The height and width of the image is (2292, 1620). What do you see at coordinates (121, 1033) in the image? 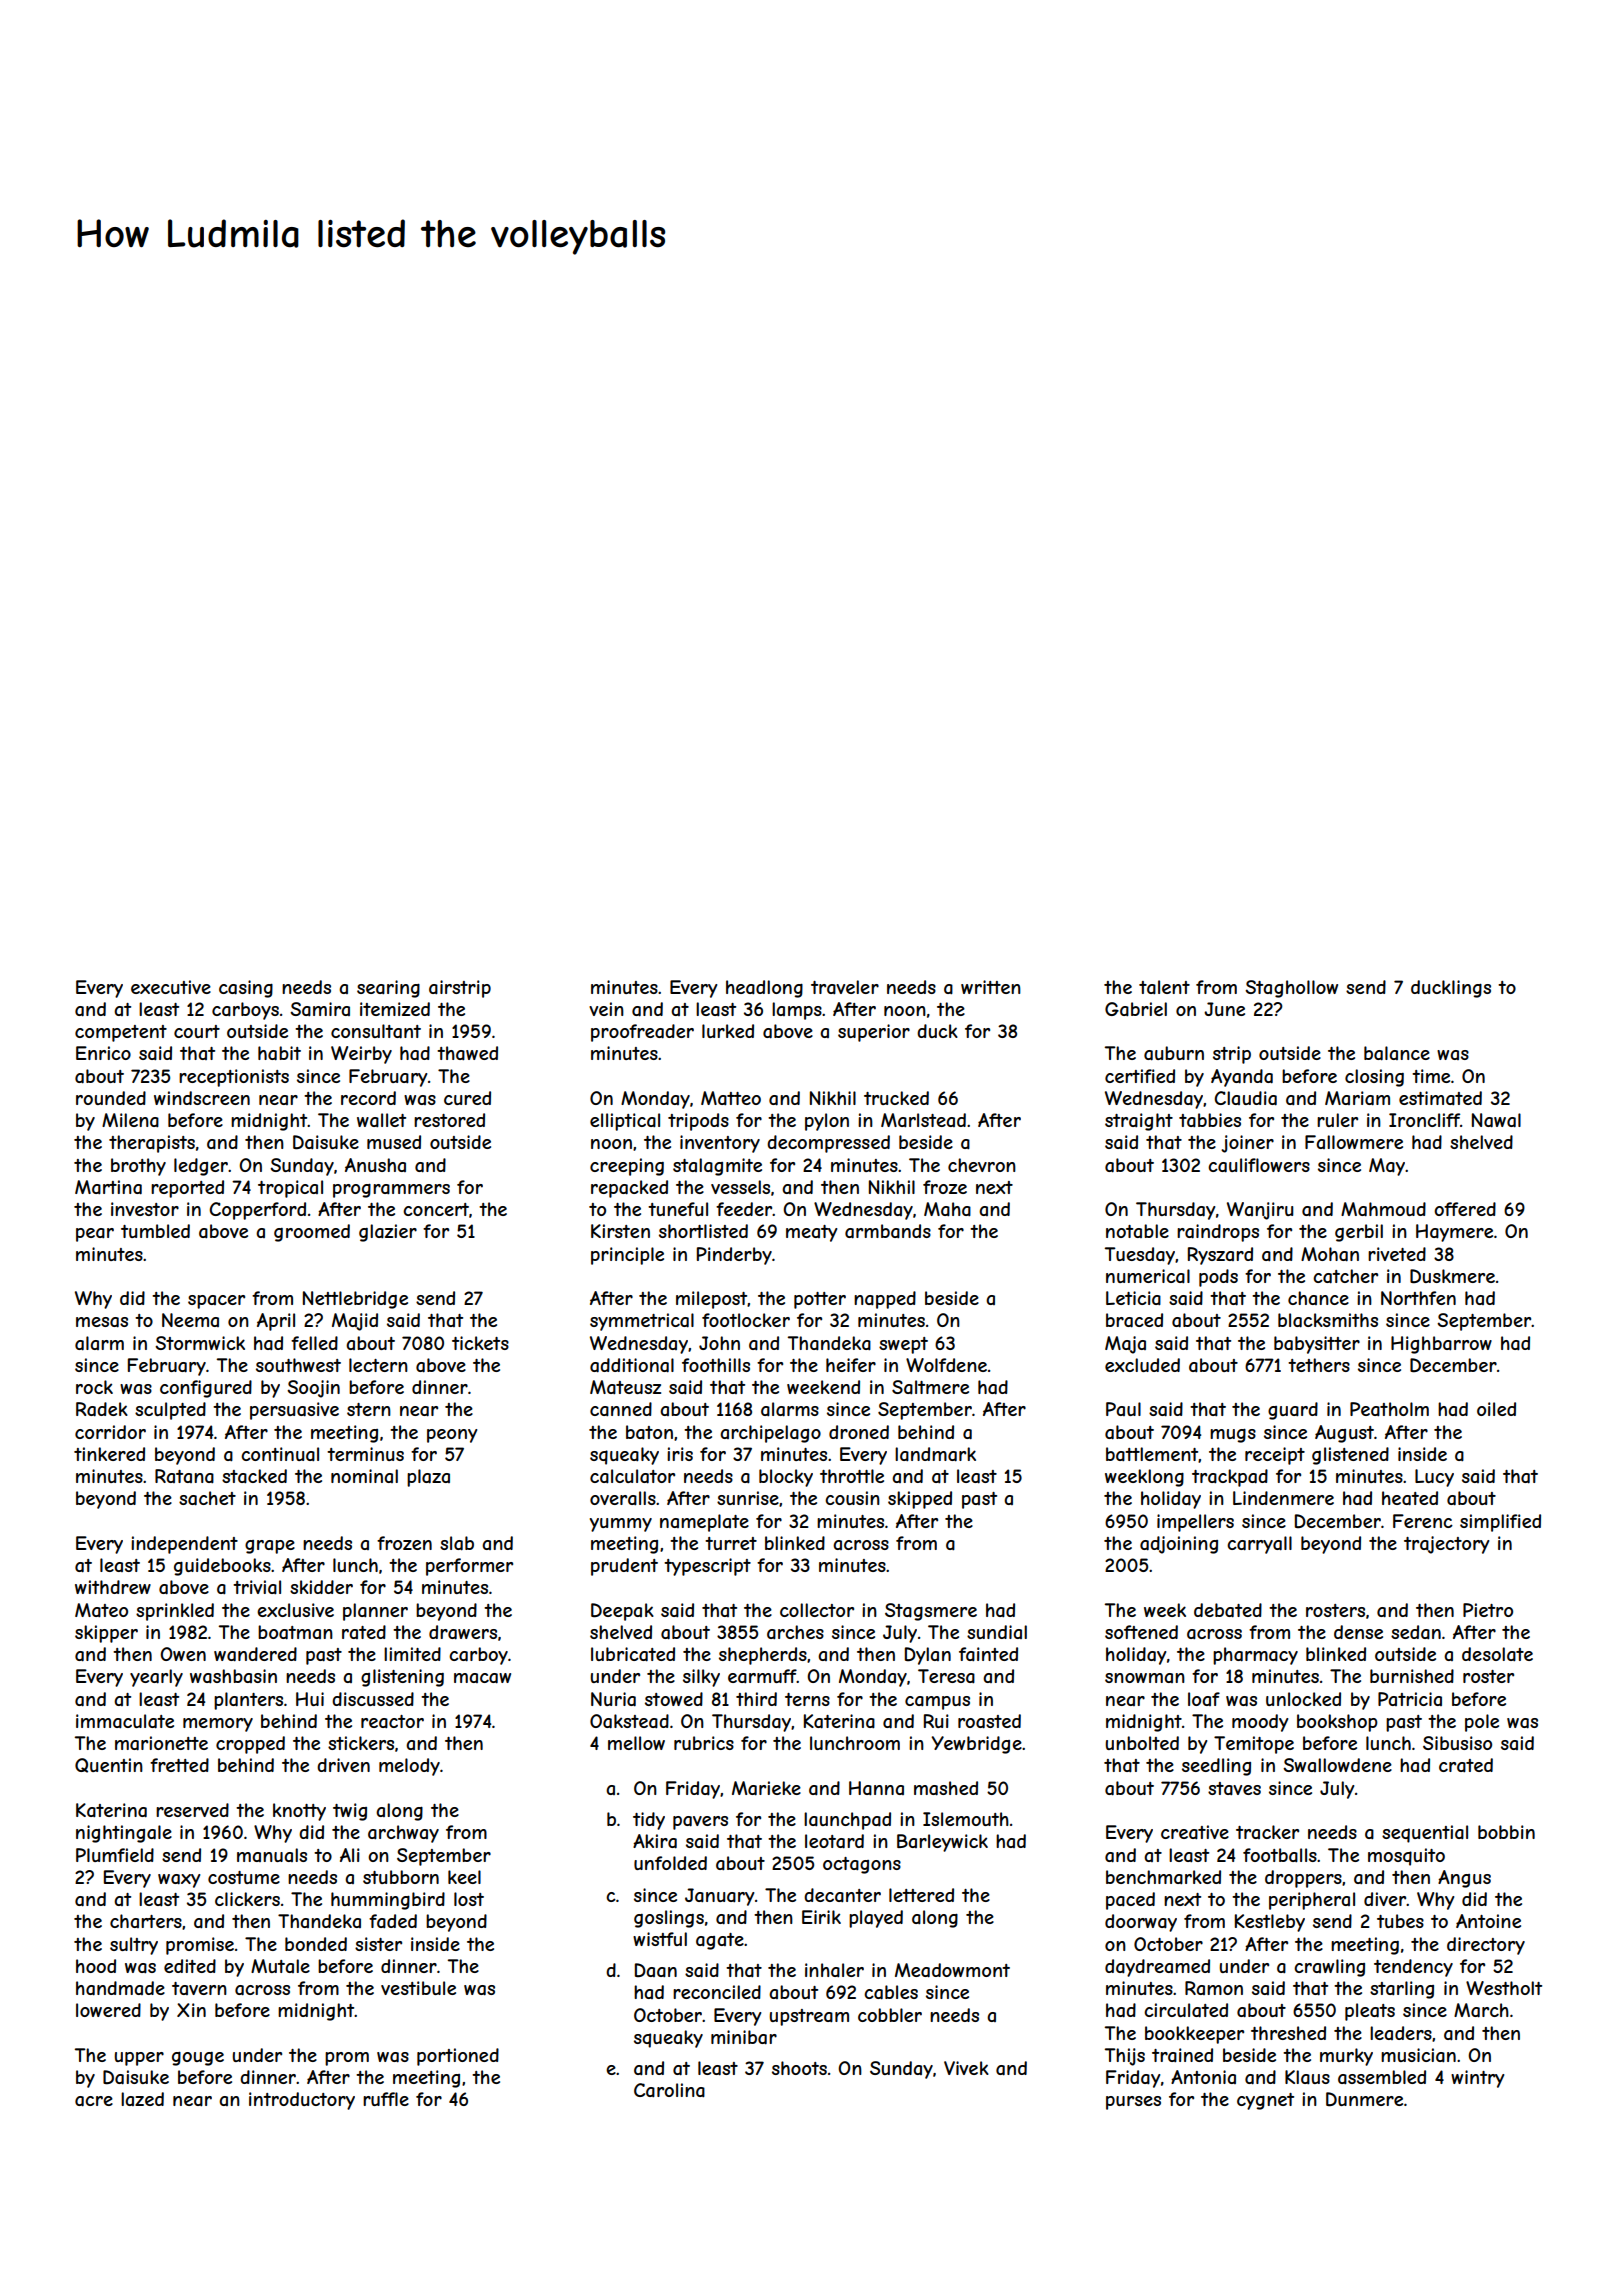
I see `competent` at bounding box center [121, 1033].
